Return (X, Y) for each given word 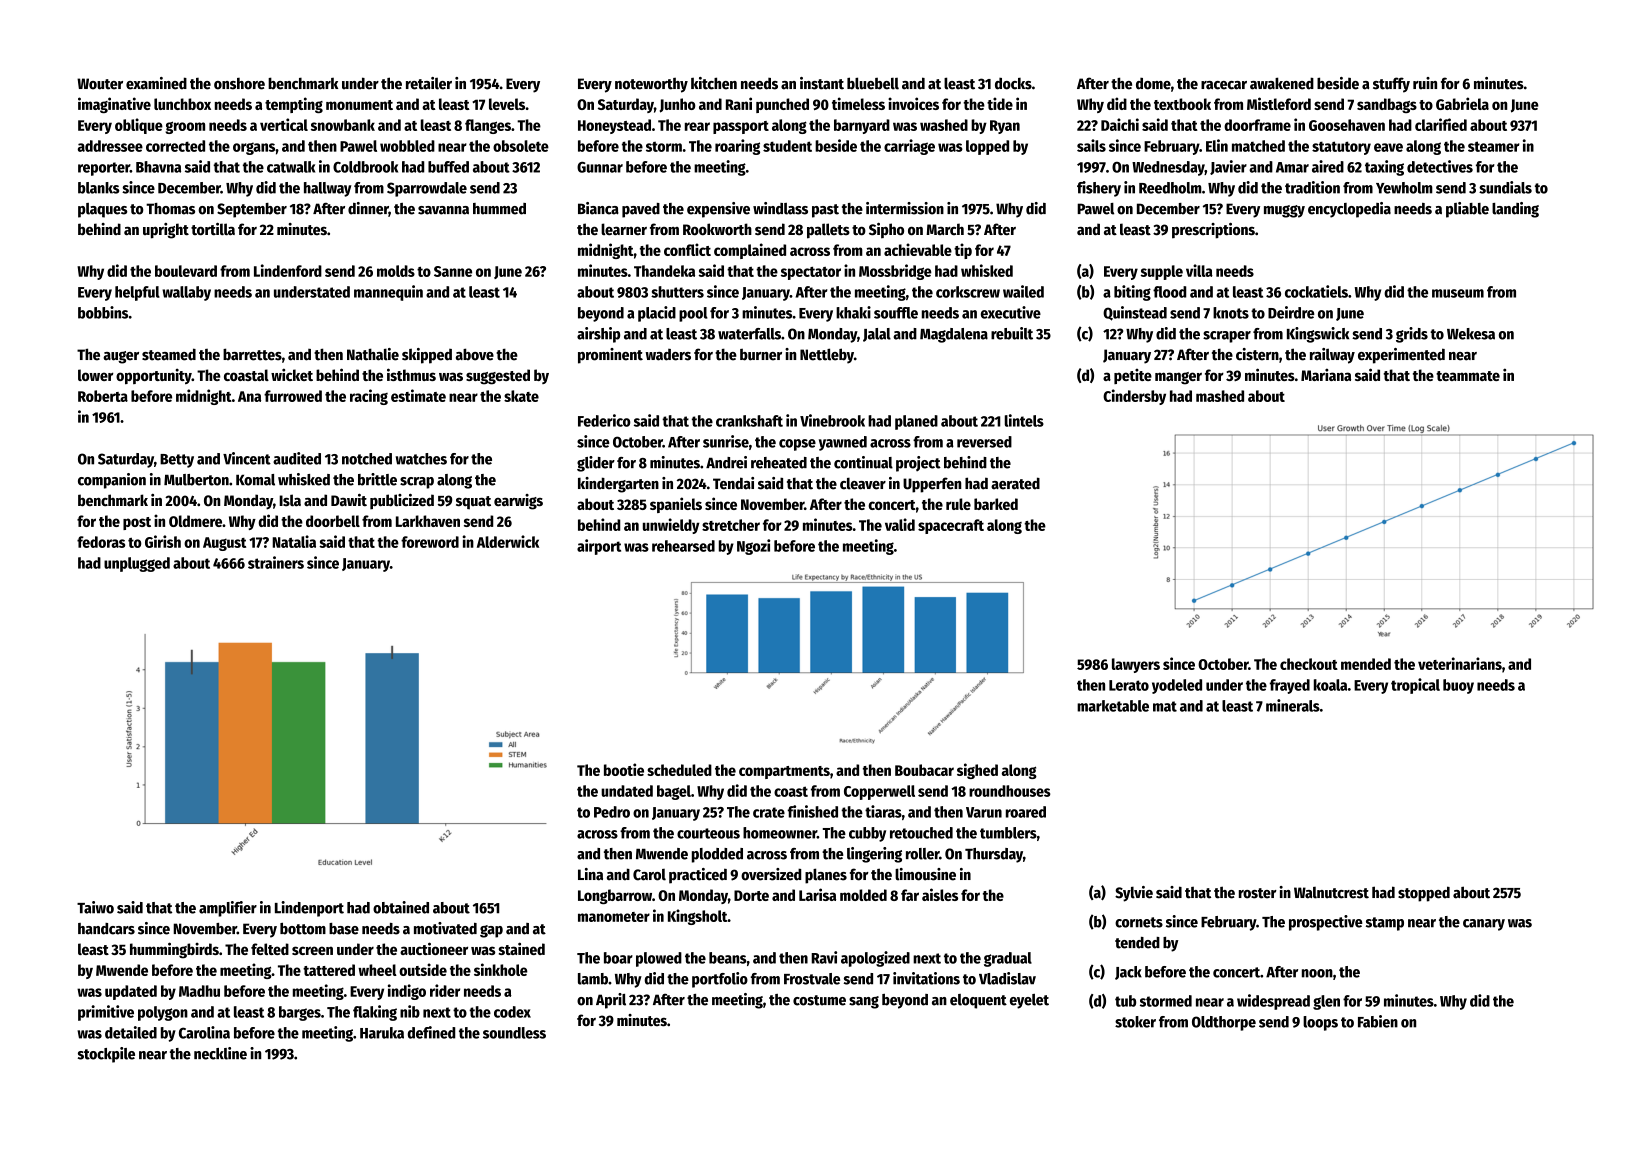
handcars (106, 929)
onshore (239, 84)
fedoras (101, 542)
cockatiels (1316, 291)
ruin (1425, 83)
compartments (784, 772)
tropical (1415, 686)
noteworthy (651, 85)
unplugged (137, 564)
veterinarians (1460, 663)
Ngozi (753, 547)
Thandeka (664, 271)
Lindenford (288, 270)
